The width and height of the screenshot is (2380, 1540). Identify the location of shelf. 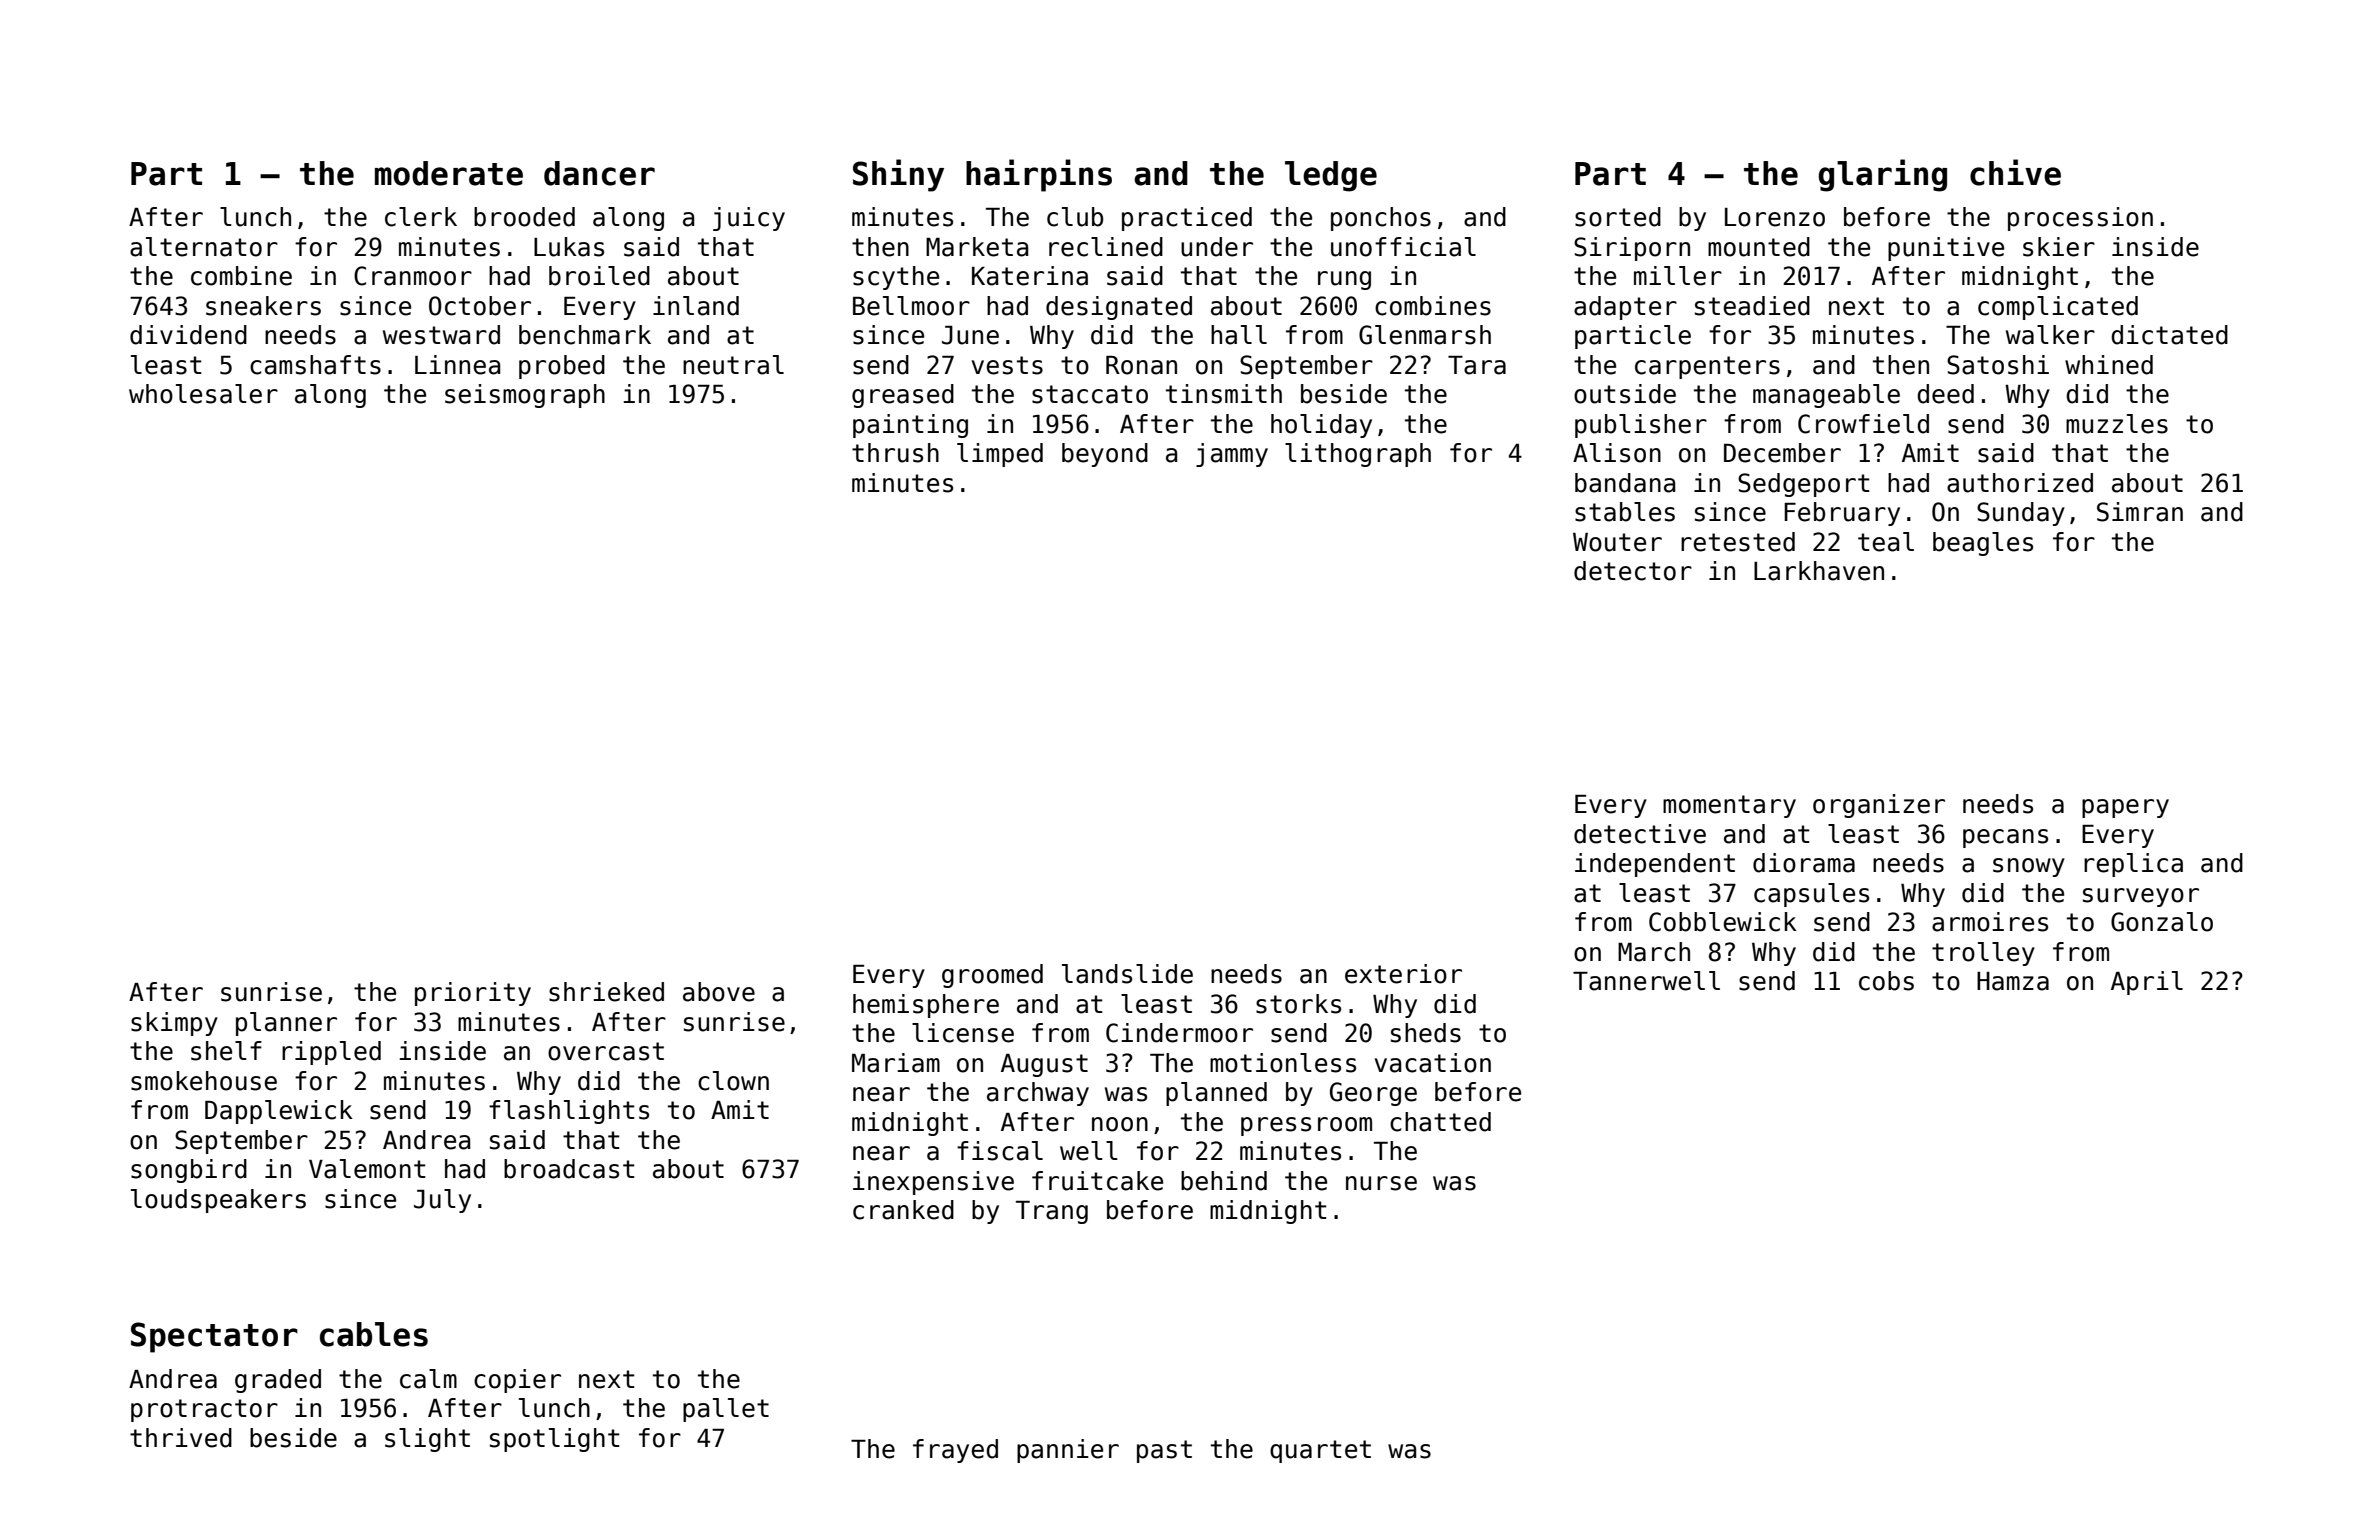
(226, 1051).
